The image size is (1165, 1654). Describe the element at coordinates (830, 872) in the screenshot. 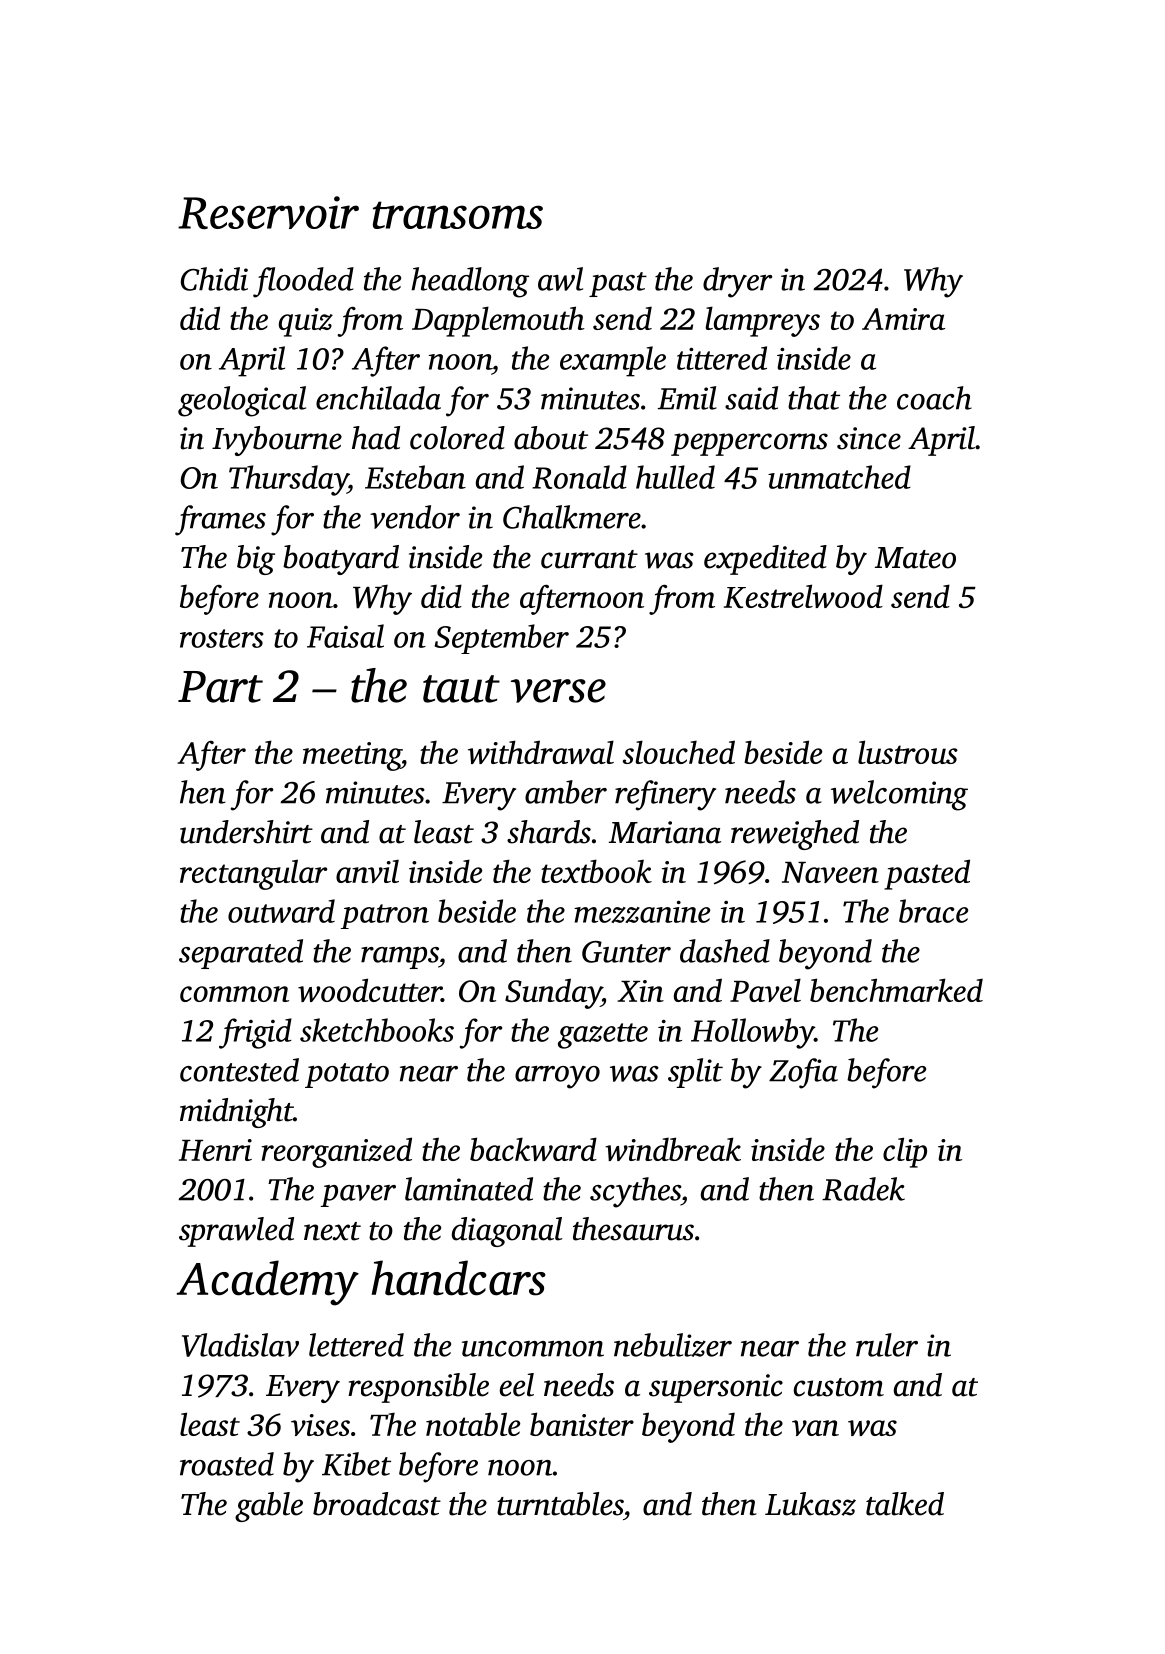

I see `Naveen` at that location.
